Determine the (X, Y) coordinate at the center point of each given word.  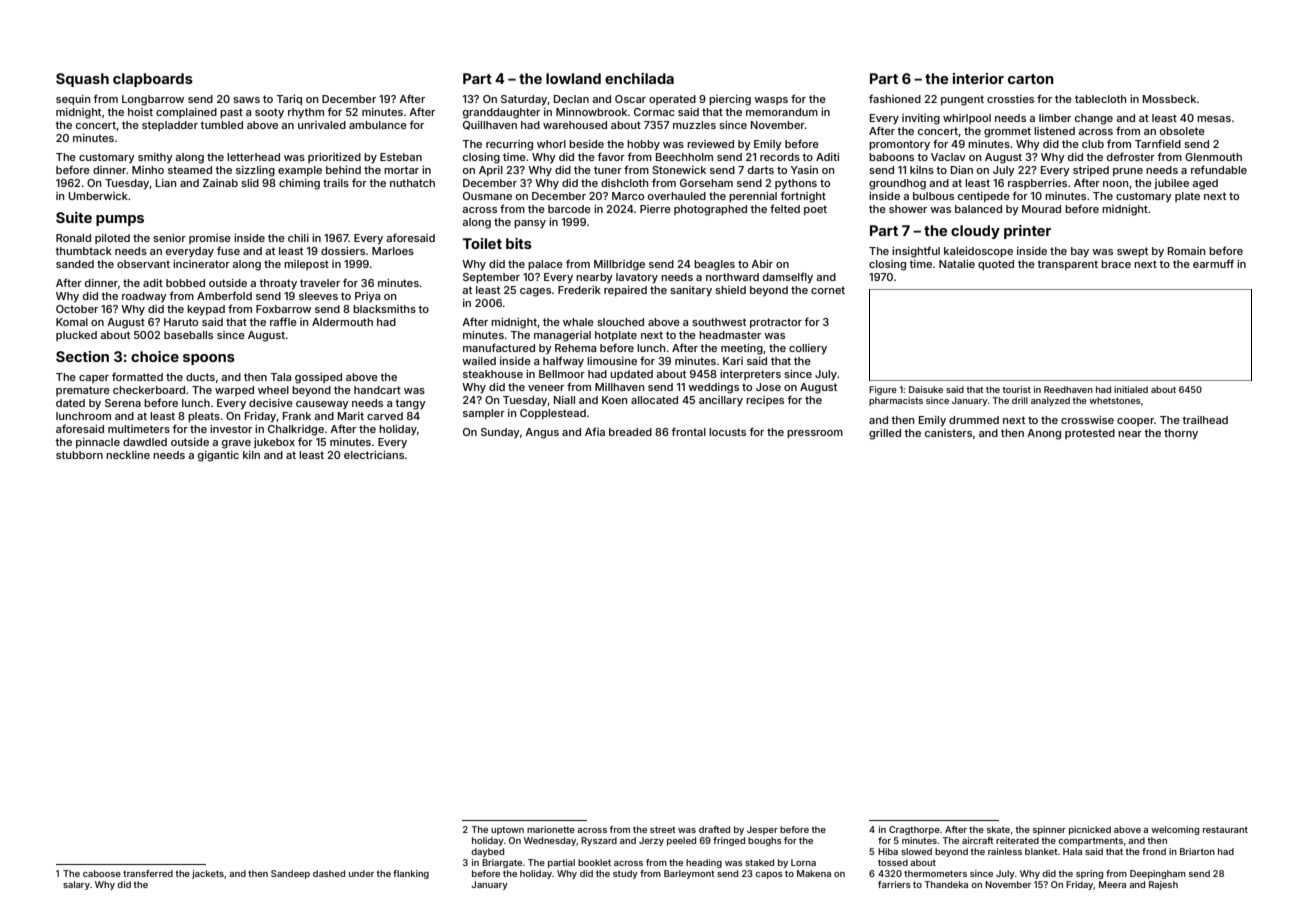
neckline (128, 455)
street (663, 830)
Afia (595, 431)
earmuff (1213, 263)
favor (611, 156)
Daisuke (926, 389)
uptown (507, 831)
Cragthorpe (914, 830)
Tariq (289, 100)
